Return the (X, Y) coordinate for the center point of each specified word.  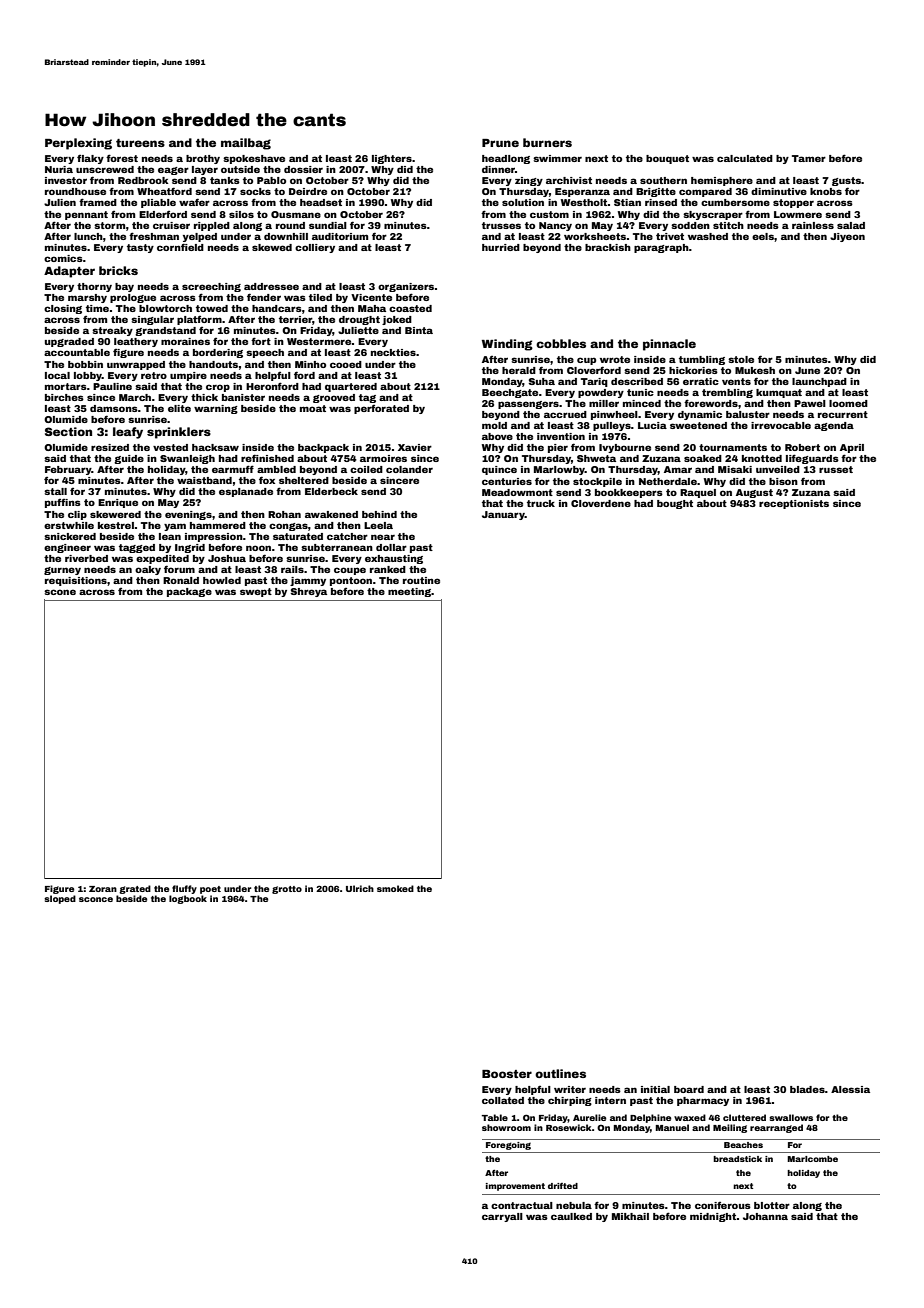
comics (63, 258)
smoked (395, 888)
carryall (502, 1217)
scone (60, 592)
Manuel (672, 1127)
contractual (522, 1205)
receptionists (794, 504)
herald (519, 370)
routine (421, 580)
